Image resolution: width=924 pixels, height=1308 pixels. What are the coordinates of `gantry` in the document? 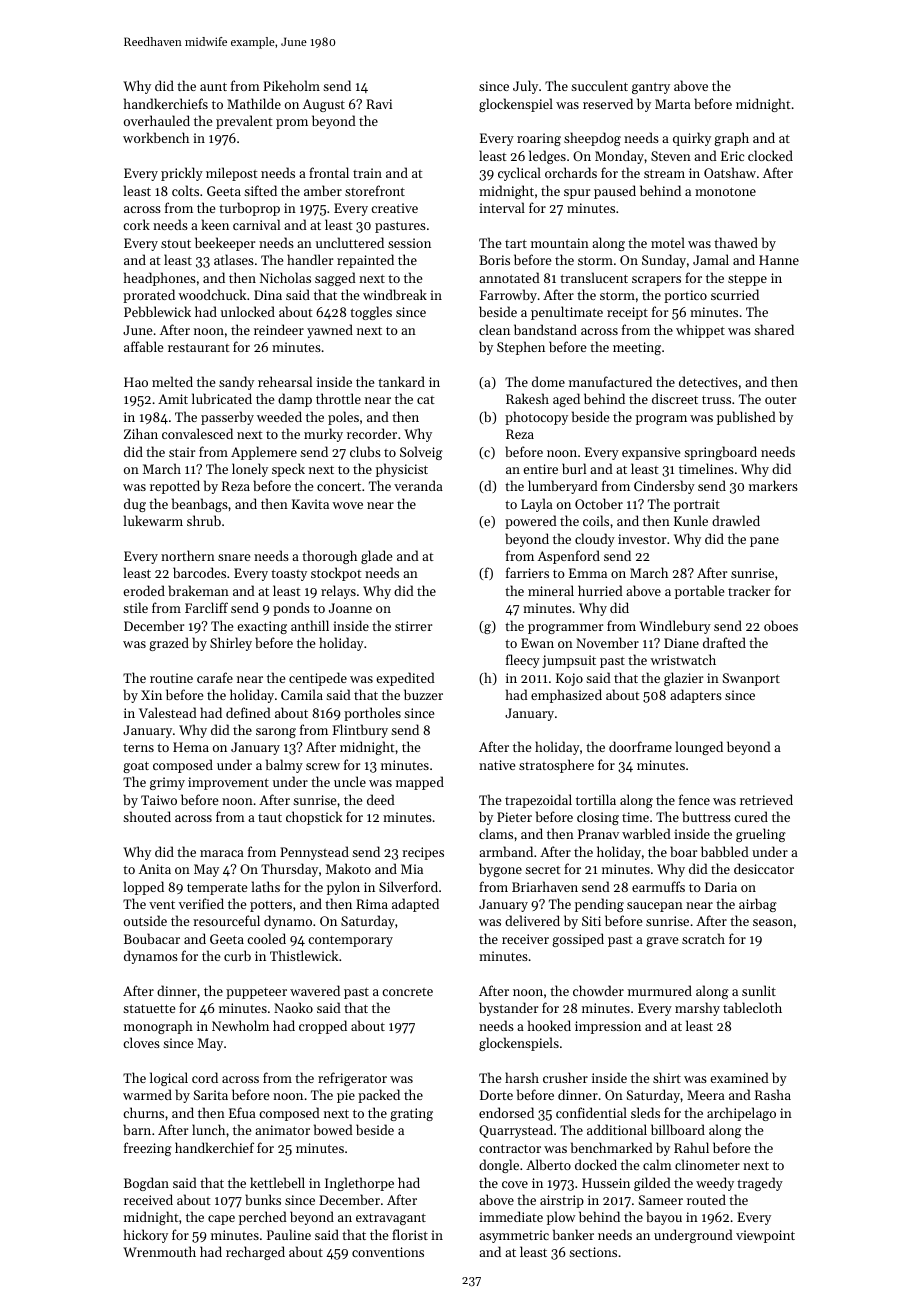 It's located at (651, 88).
